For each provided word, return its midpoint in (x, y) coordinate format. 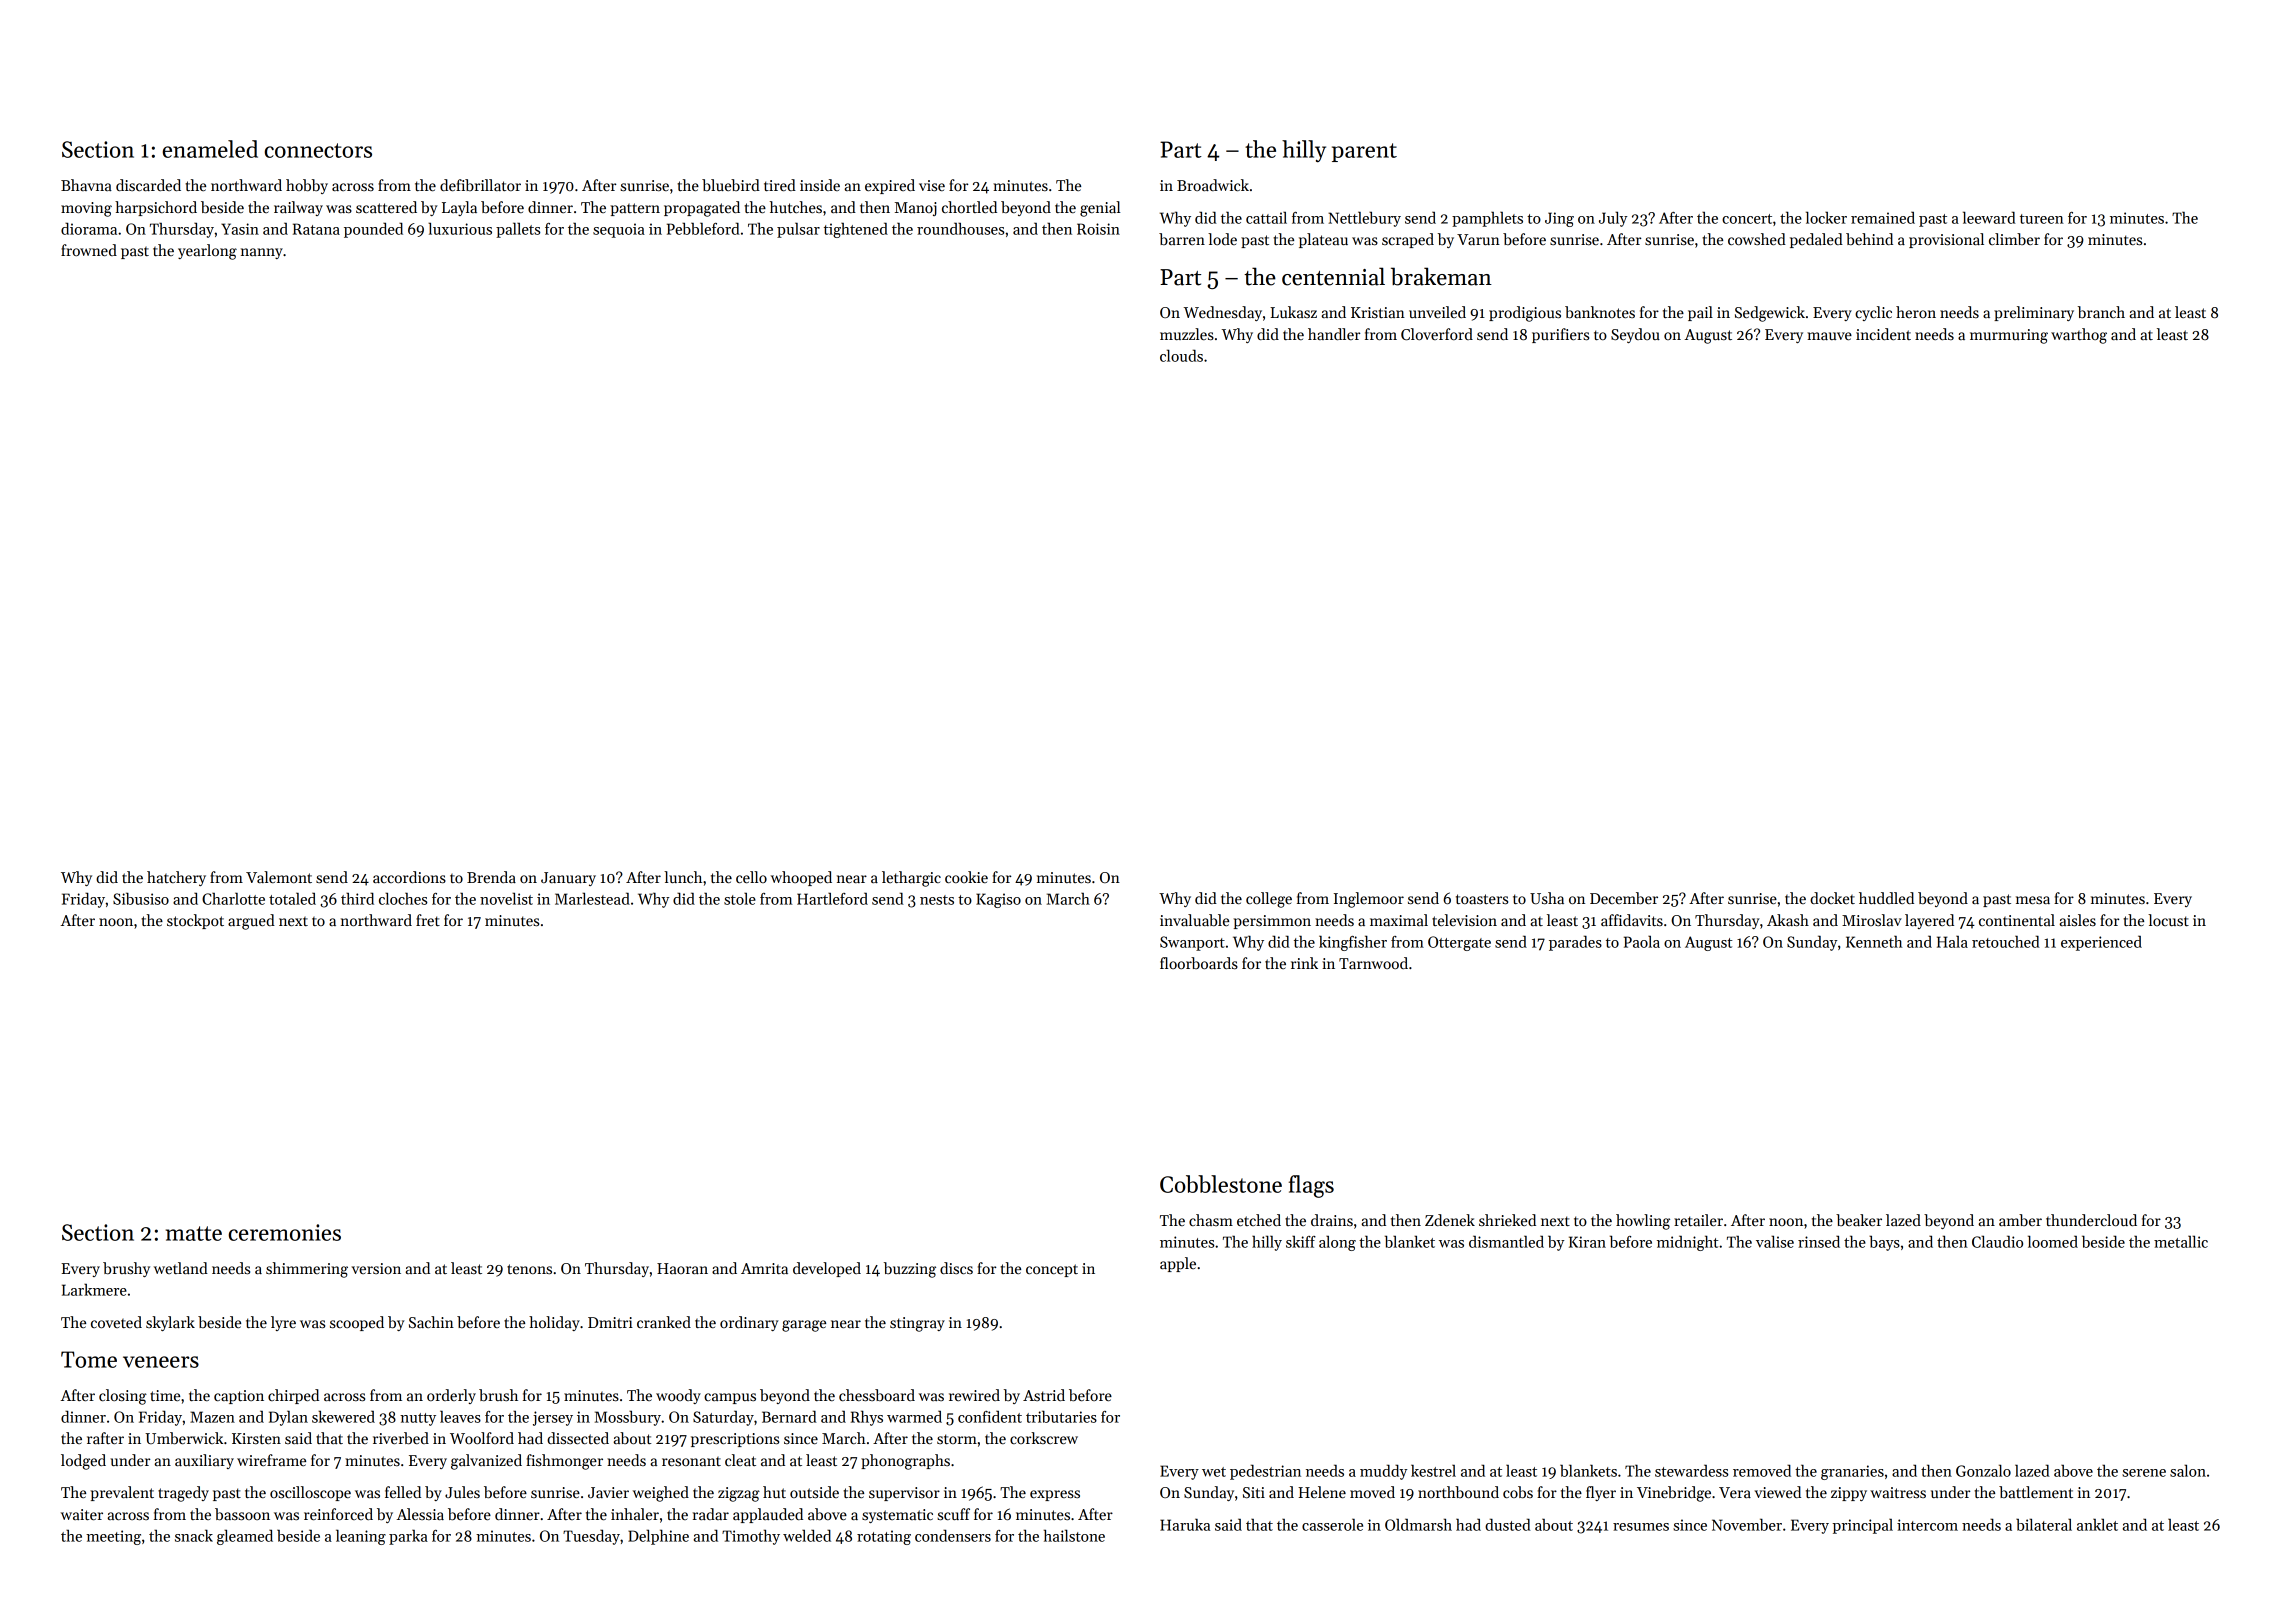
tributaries (1061, 1416)
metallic (2181, 1241)
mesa (2033, 900)
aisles (2077, 920)
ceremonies (285, 1232)
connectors (318, 150)
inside (820, 185)
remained (1883, 217)
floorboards (1199, 963)
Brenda (491, 877)
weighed (661, 1494)
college (1269, 900)
